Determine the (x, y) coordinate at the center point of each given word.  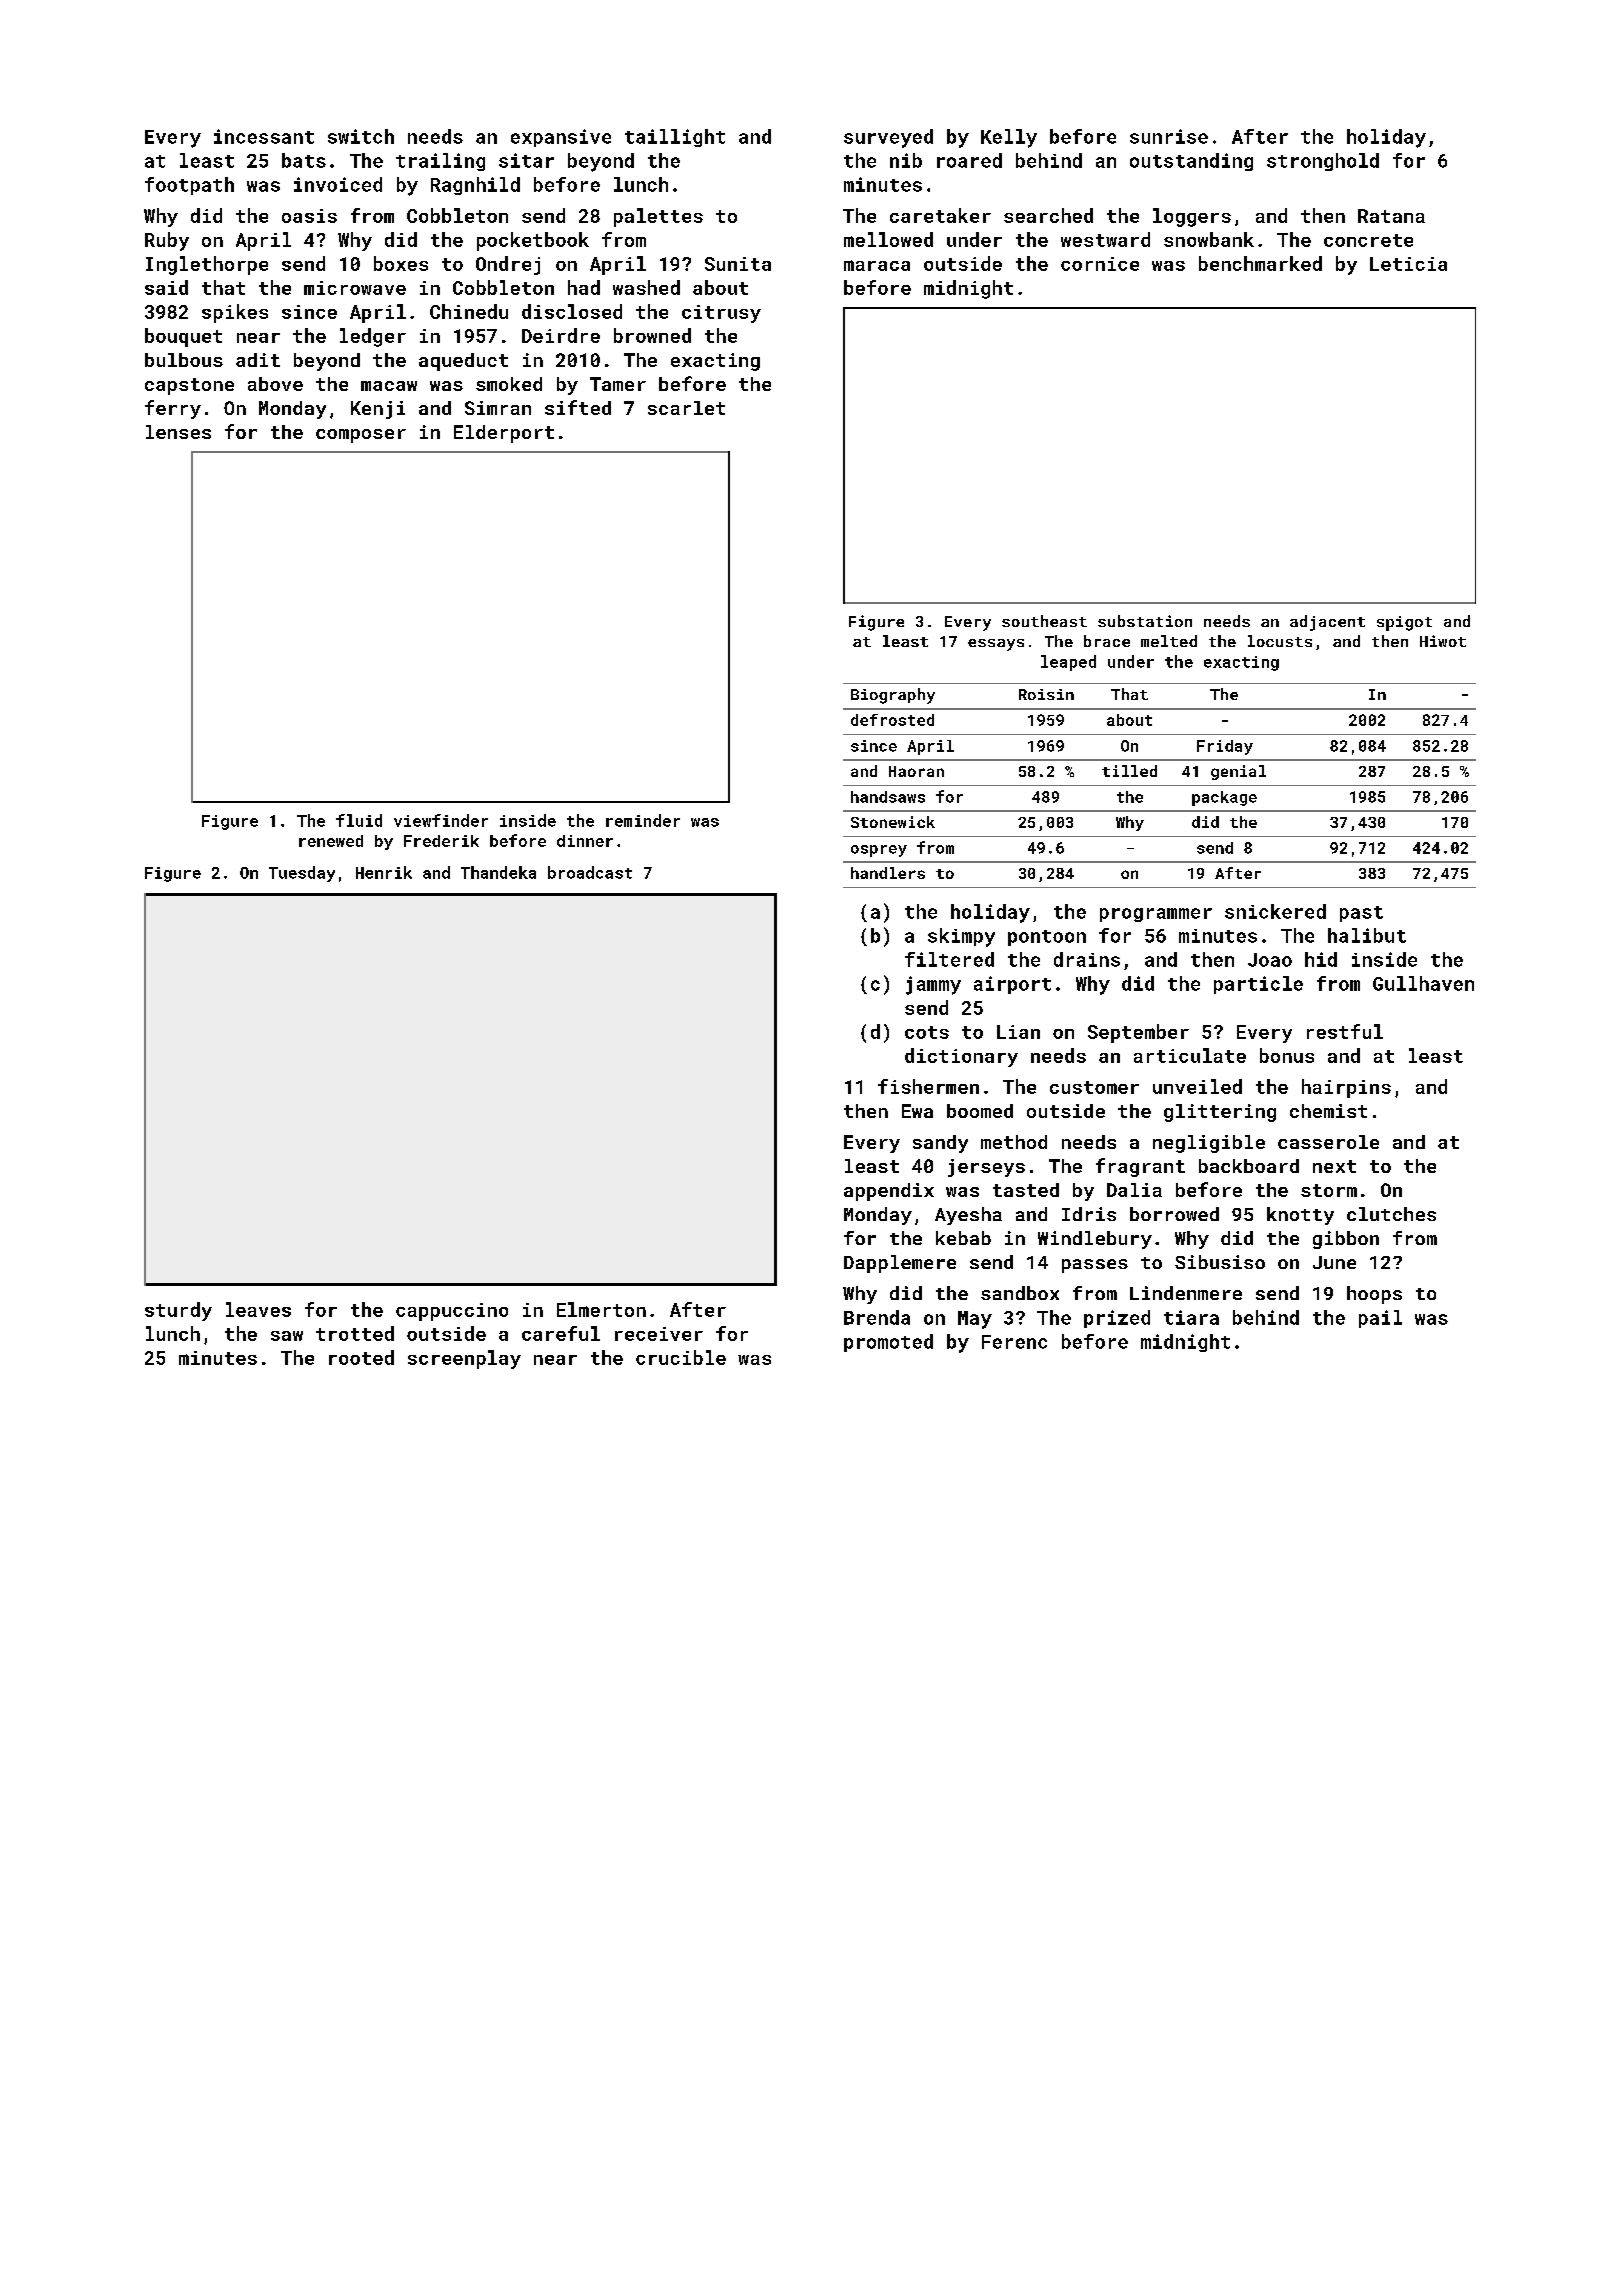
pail (1380, 1319)
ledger (373, 337)
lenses (178, 432)
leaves (258, 1309)
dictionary (961, 1057)
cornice (1100, 264)
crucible (681, 1357)
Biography (893, 696)
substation (1145, 621)
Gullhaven (1423, 983)
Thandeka (498, 872)
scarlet (686, 408)
